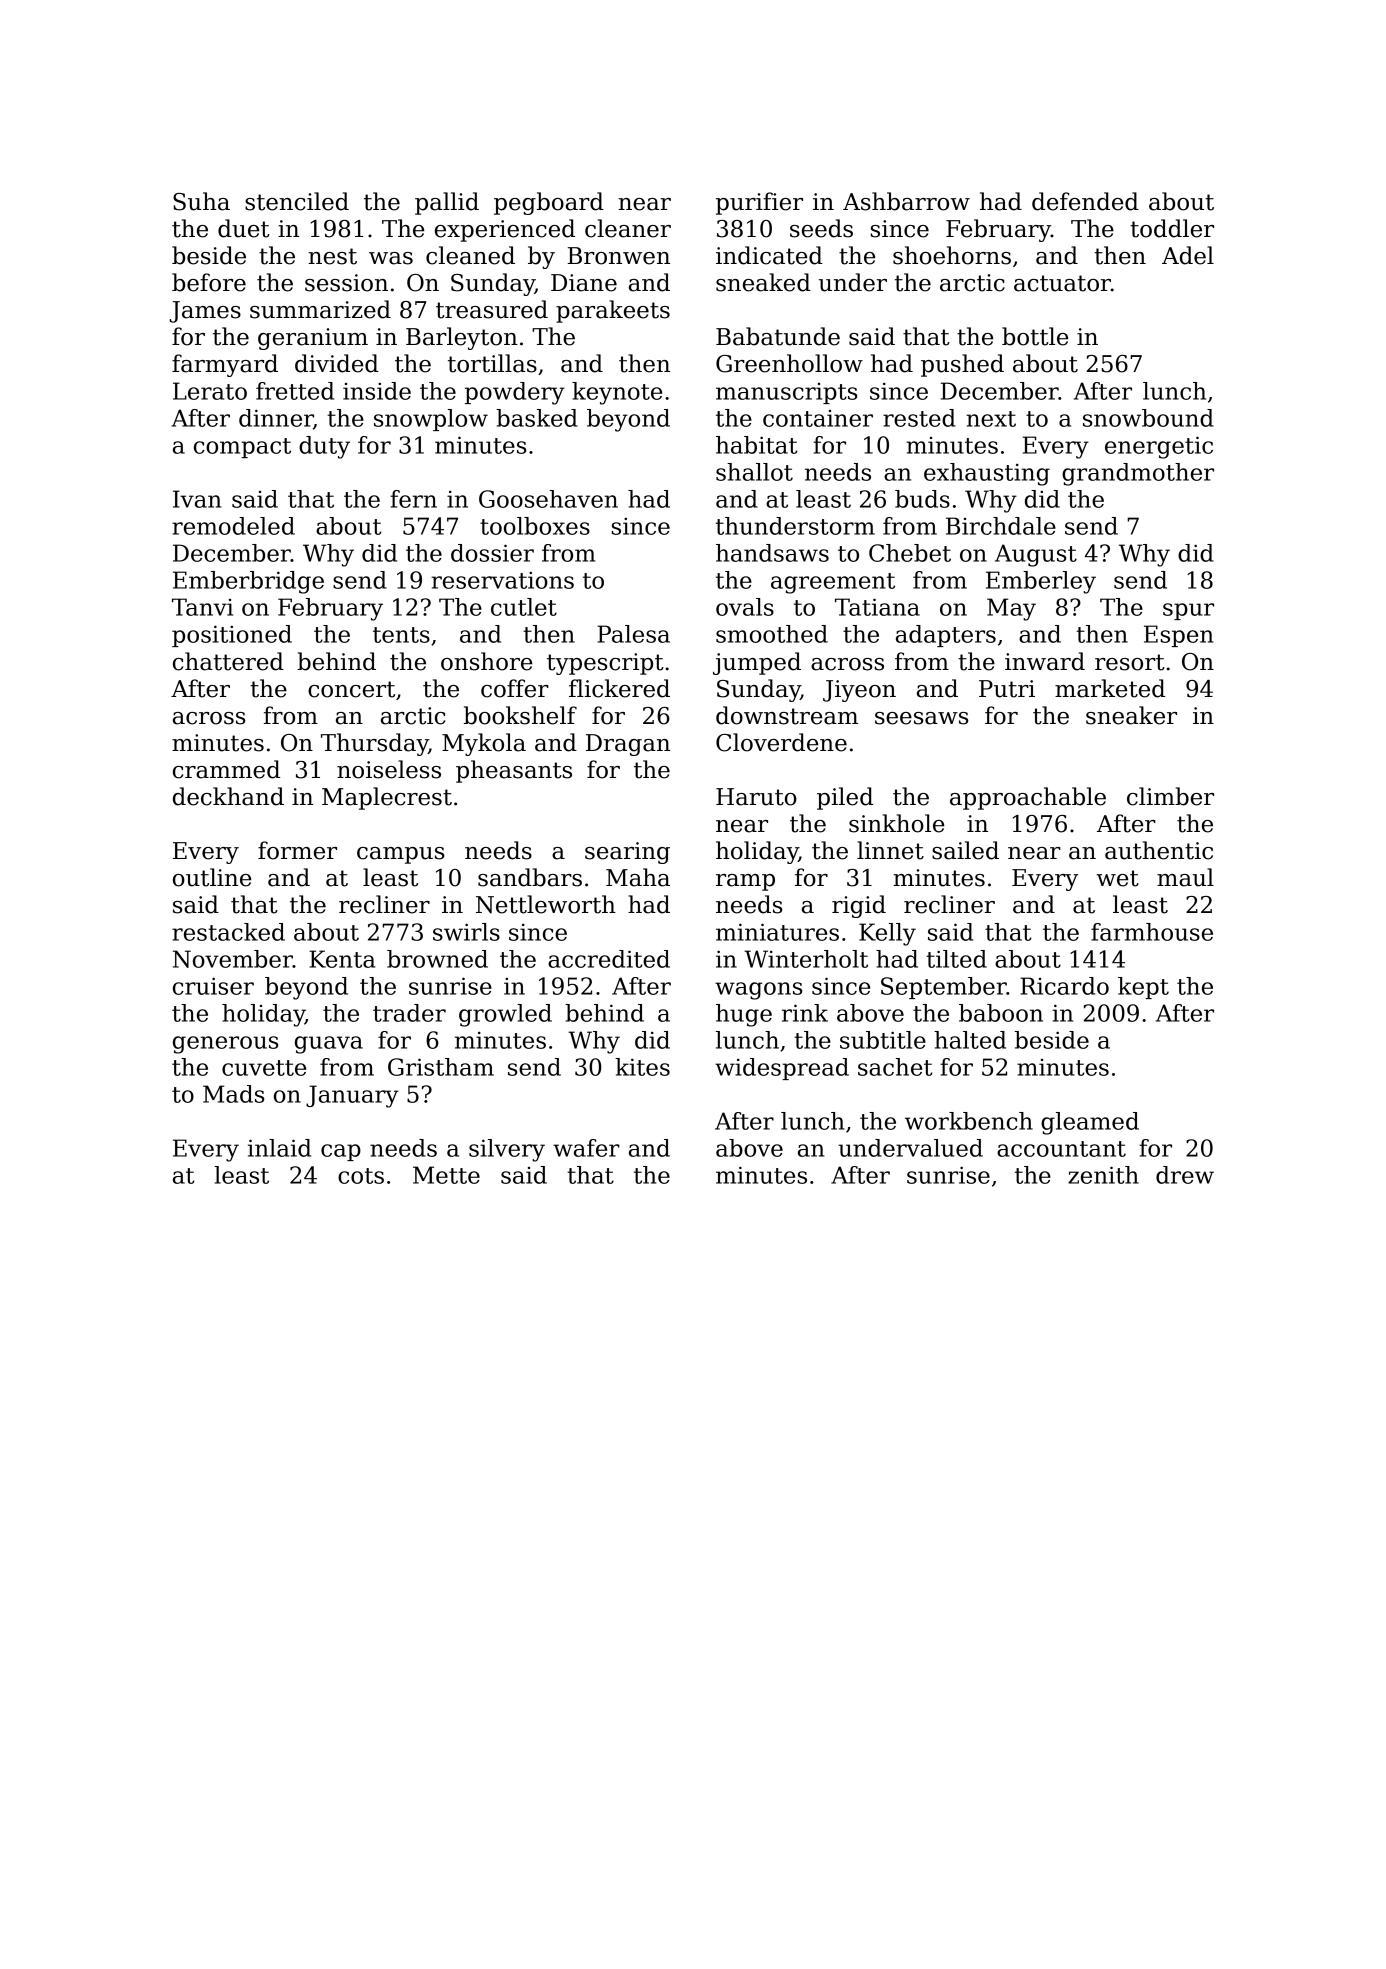 The image size is (1386, 1969). Describe the element at coordinates (447, 203) in the screenshot. I see `pallid` at that location.
